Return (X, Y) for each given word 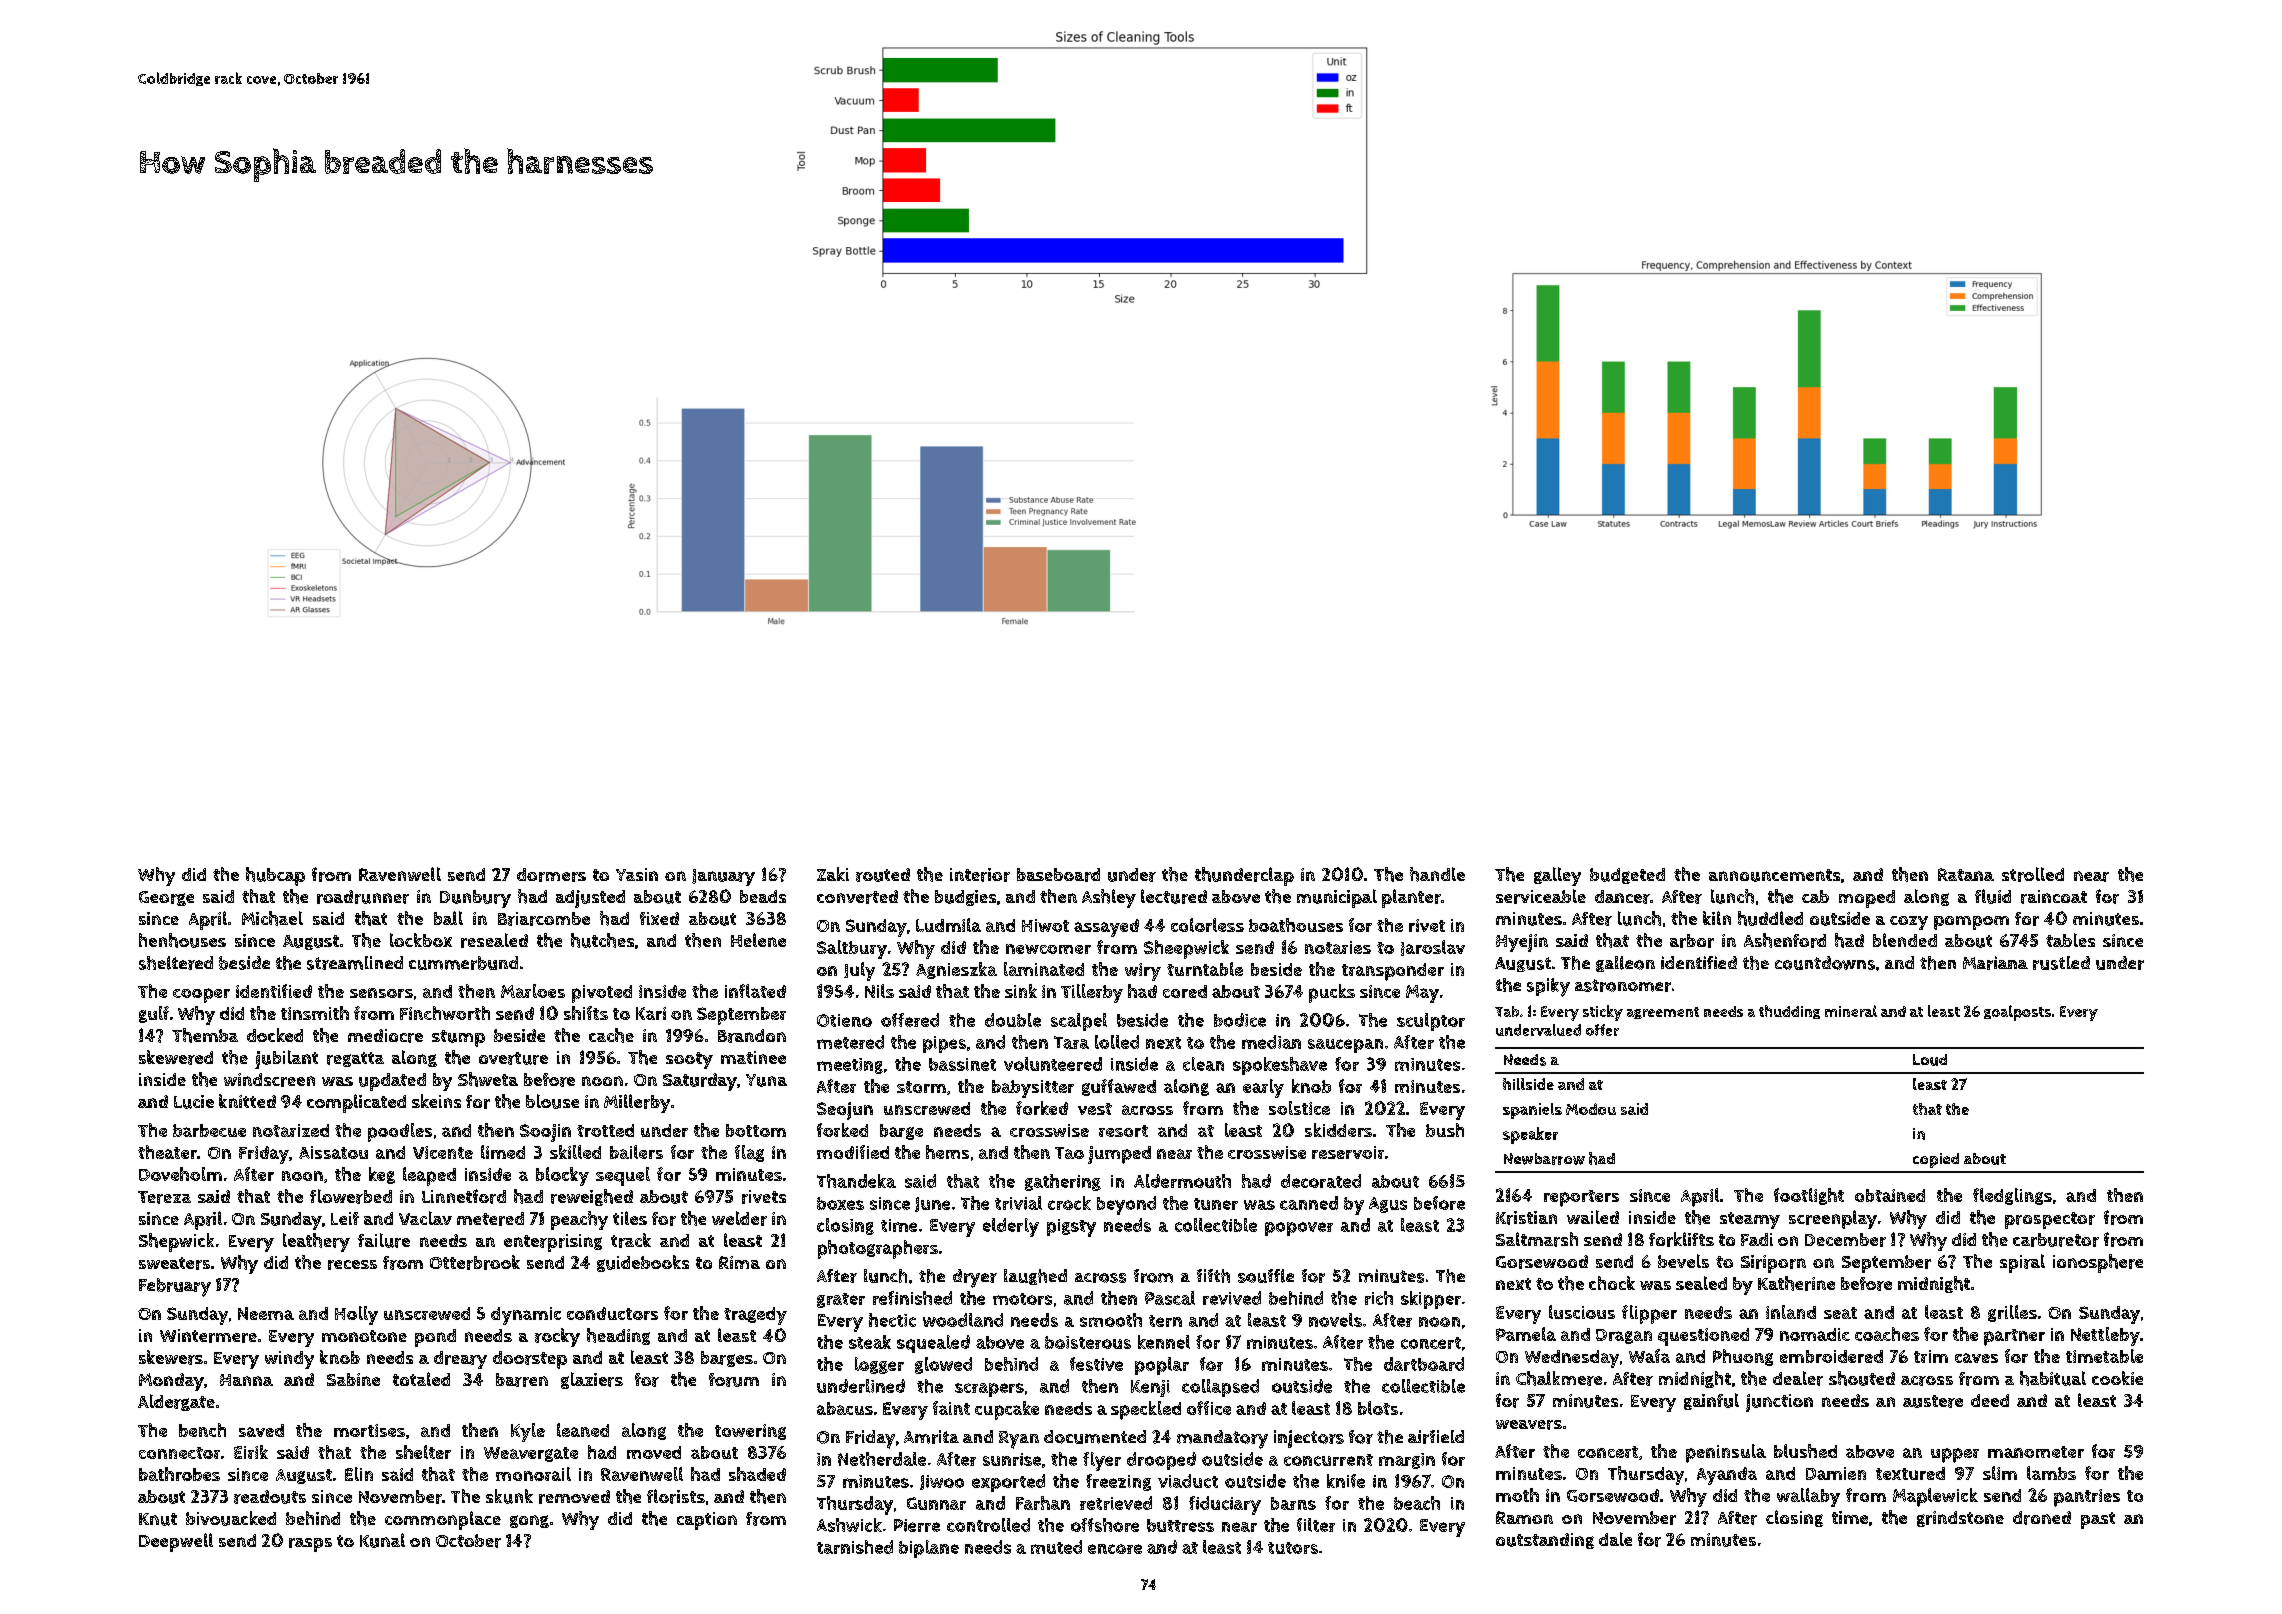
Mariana (1995, 963)
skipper (1431, 1300)
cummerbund (463, 963)
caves (1976, 1358)
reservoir (1348, 1152)
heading (618, 1336)
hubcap (275, 876)
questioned (1703, 1337)
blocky (562, 1176)
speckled (1146, 1410)
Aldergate (176, 1402)
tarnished (855, 1547)
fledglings (2012, 1196)
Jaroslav (1433, 948)
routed (883, 875)
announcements (1774, 875)
